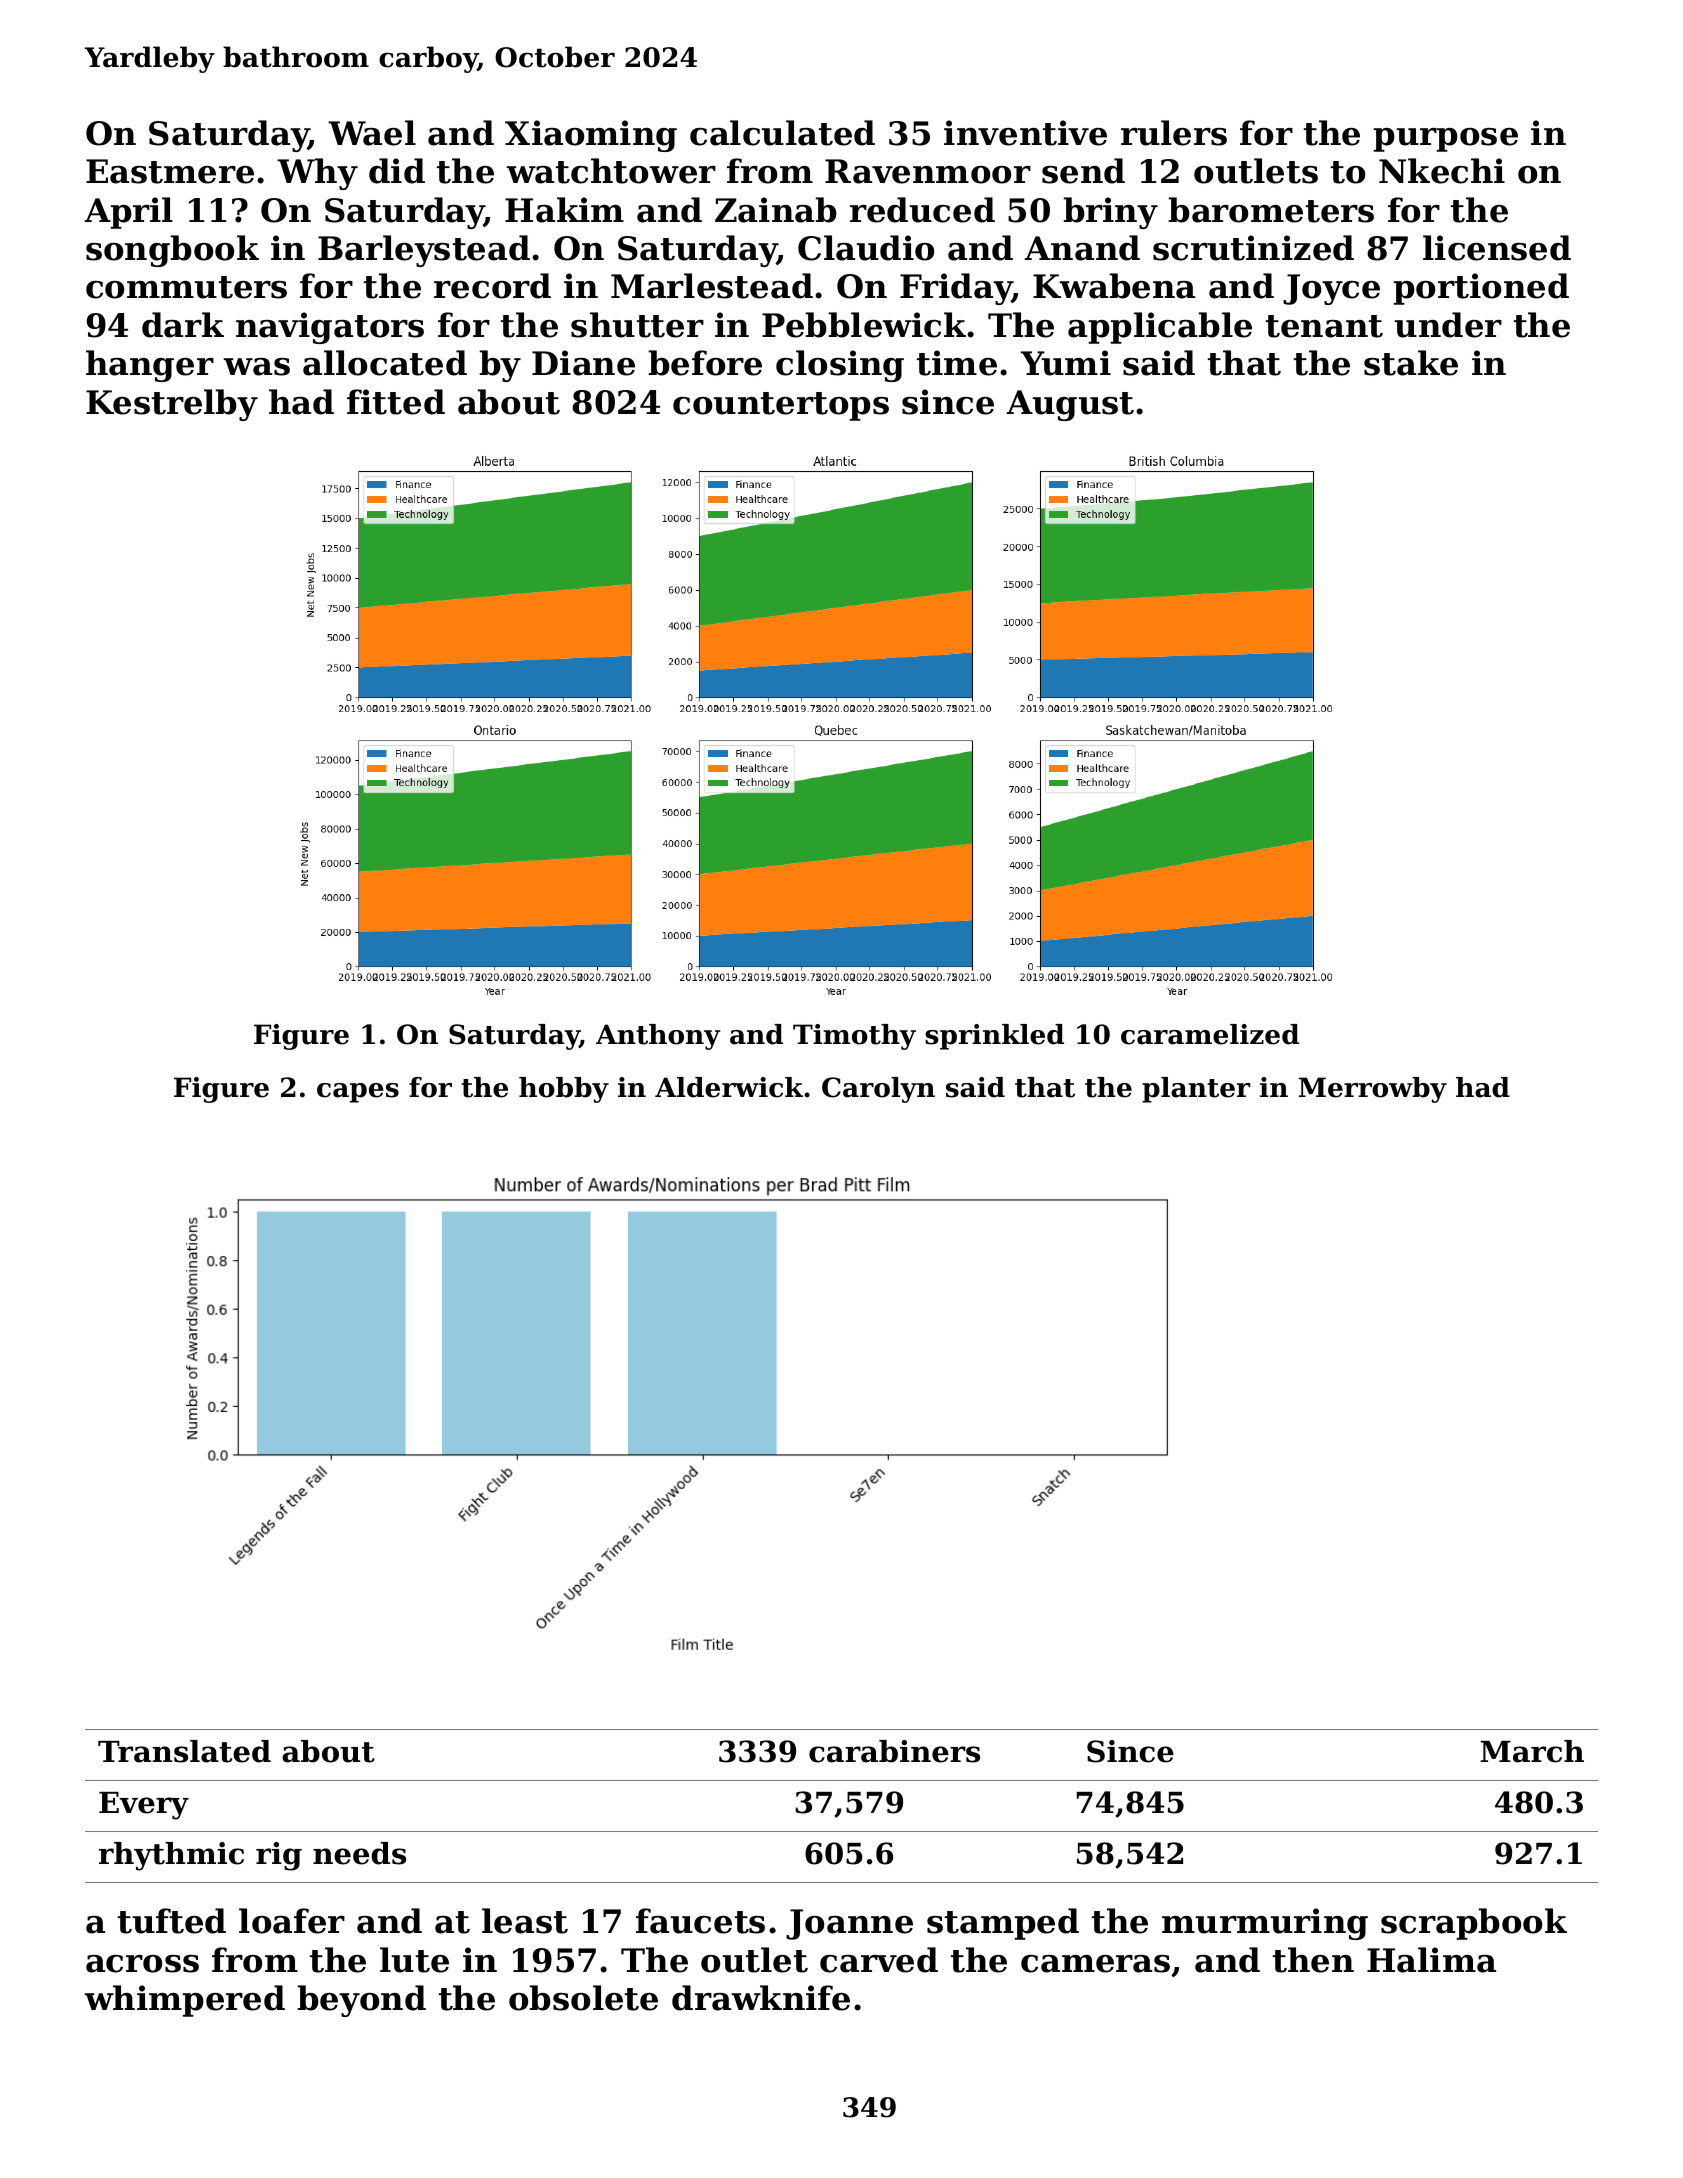  I want to click on caramelized, so click(1210, 1034).
